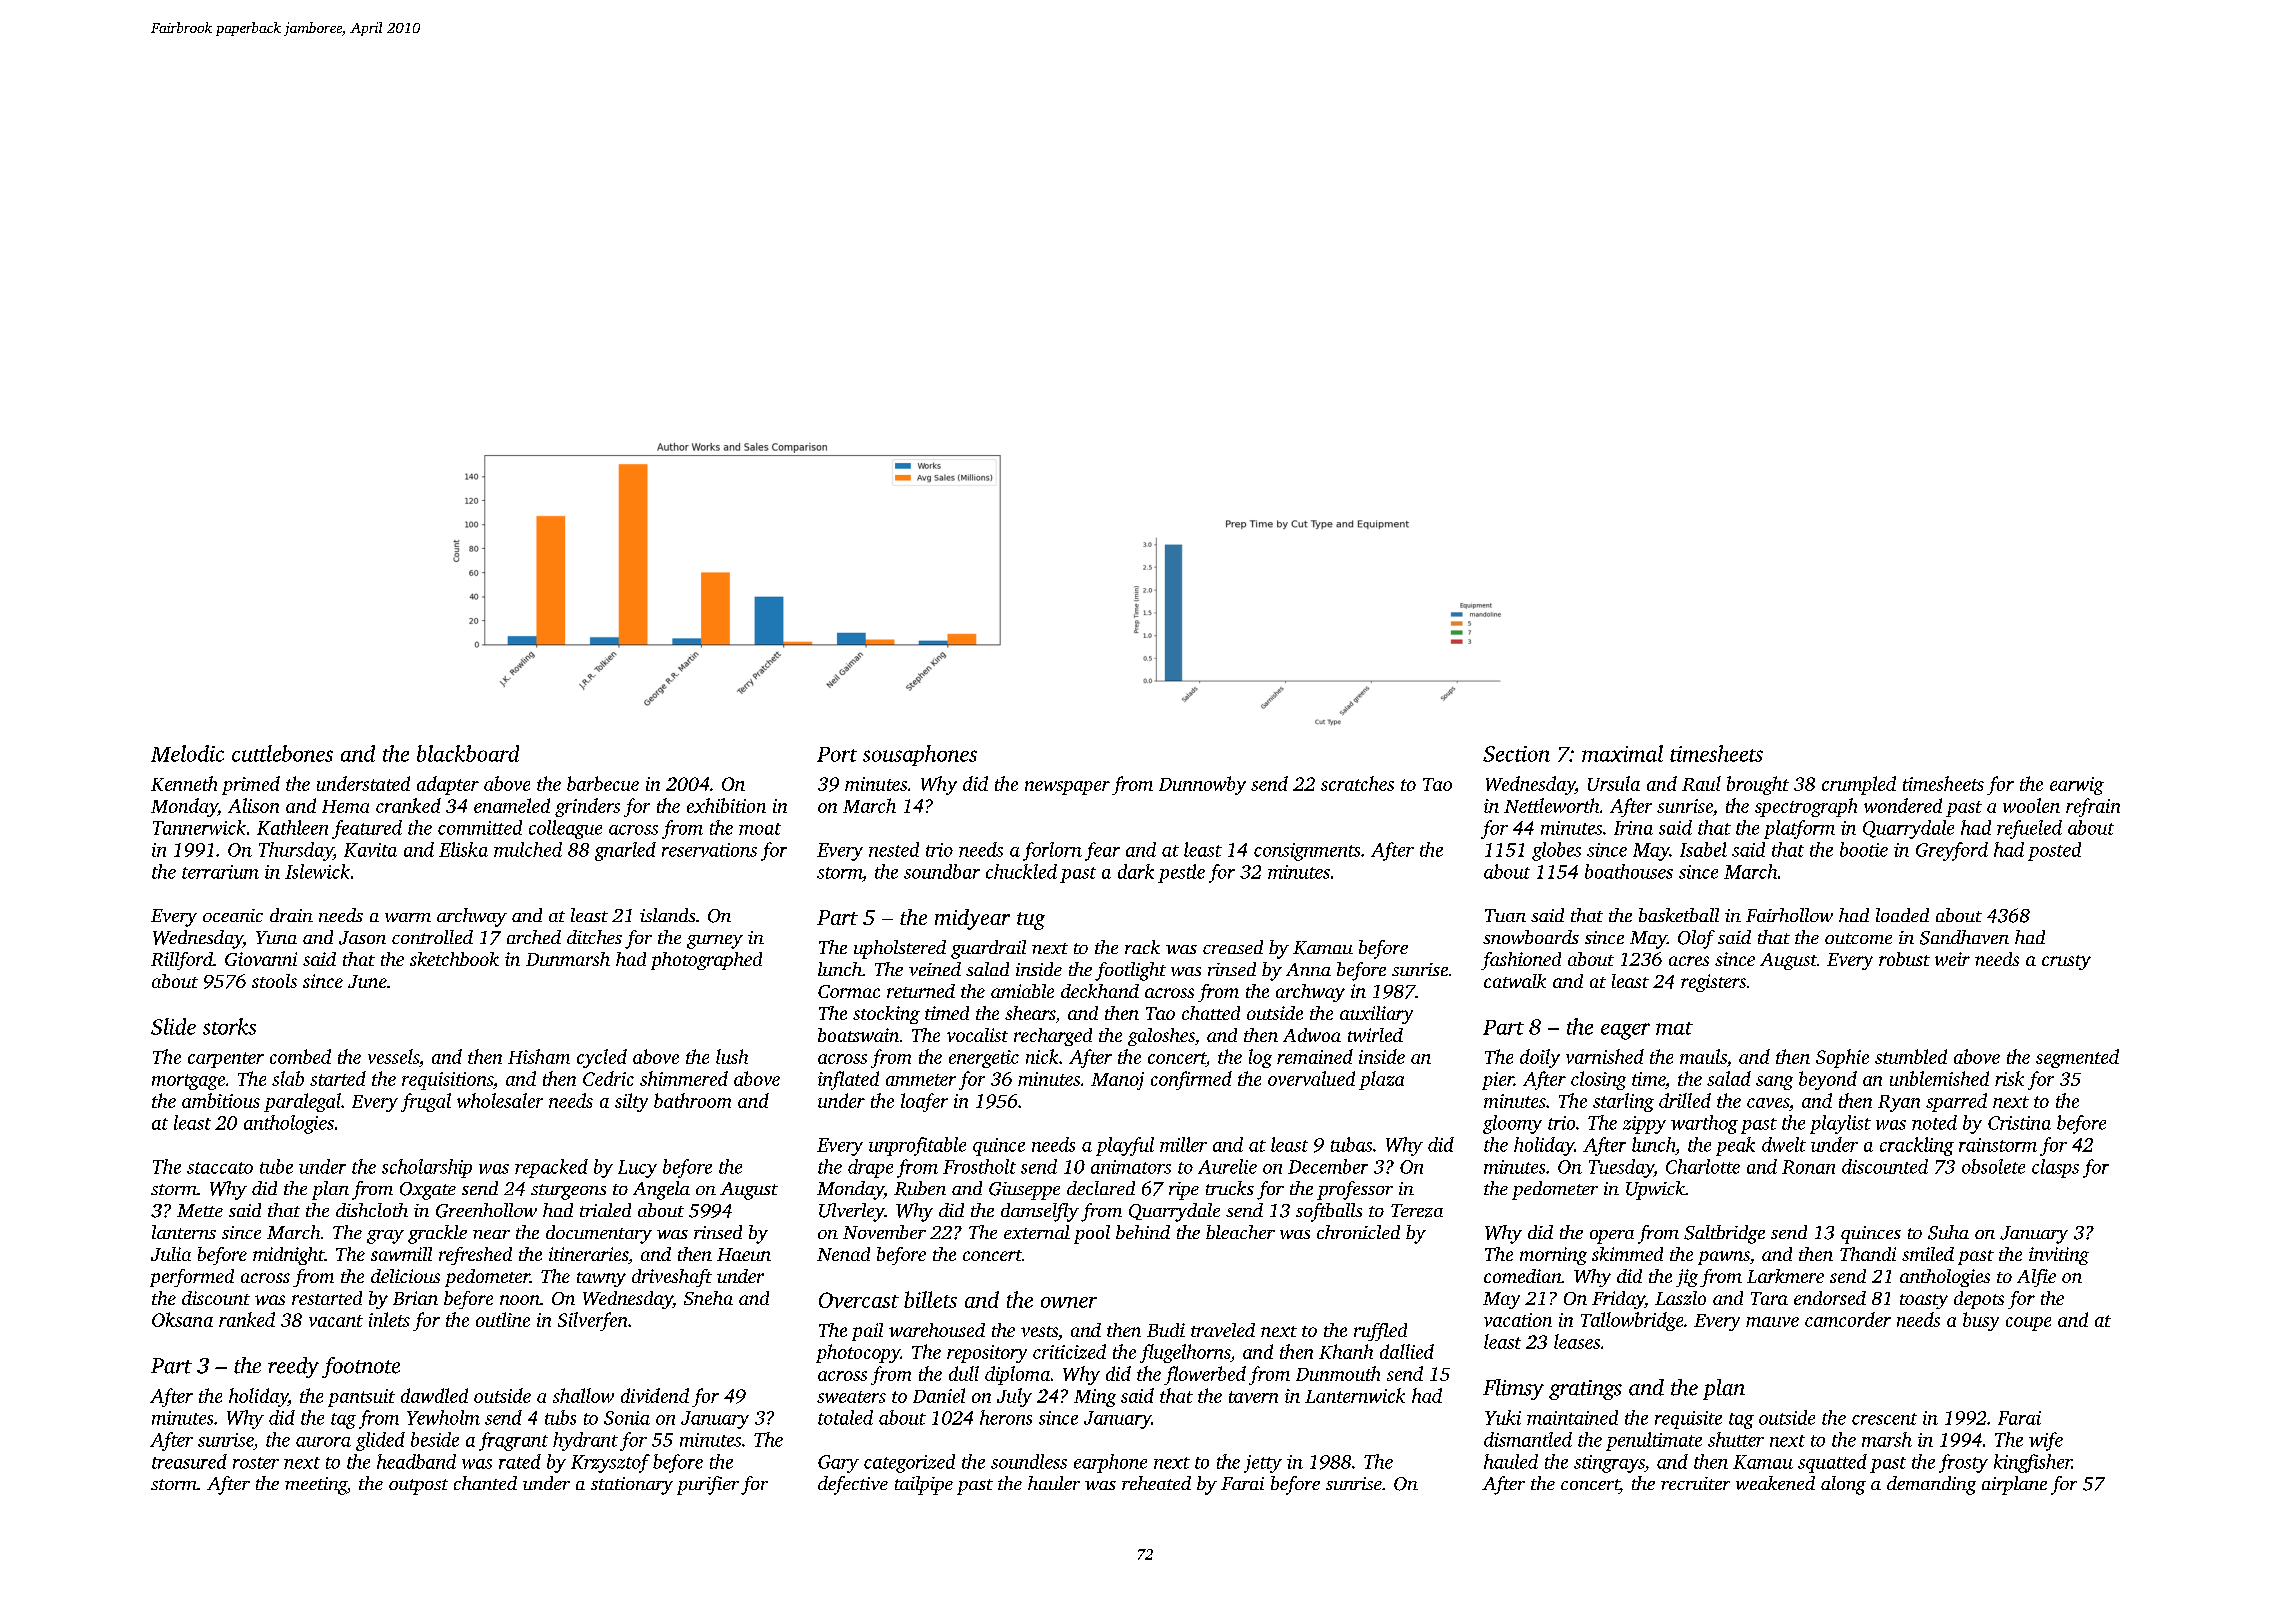  I want to click on crusty, so click(2066, 962).
